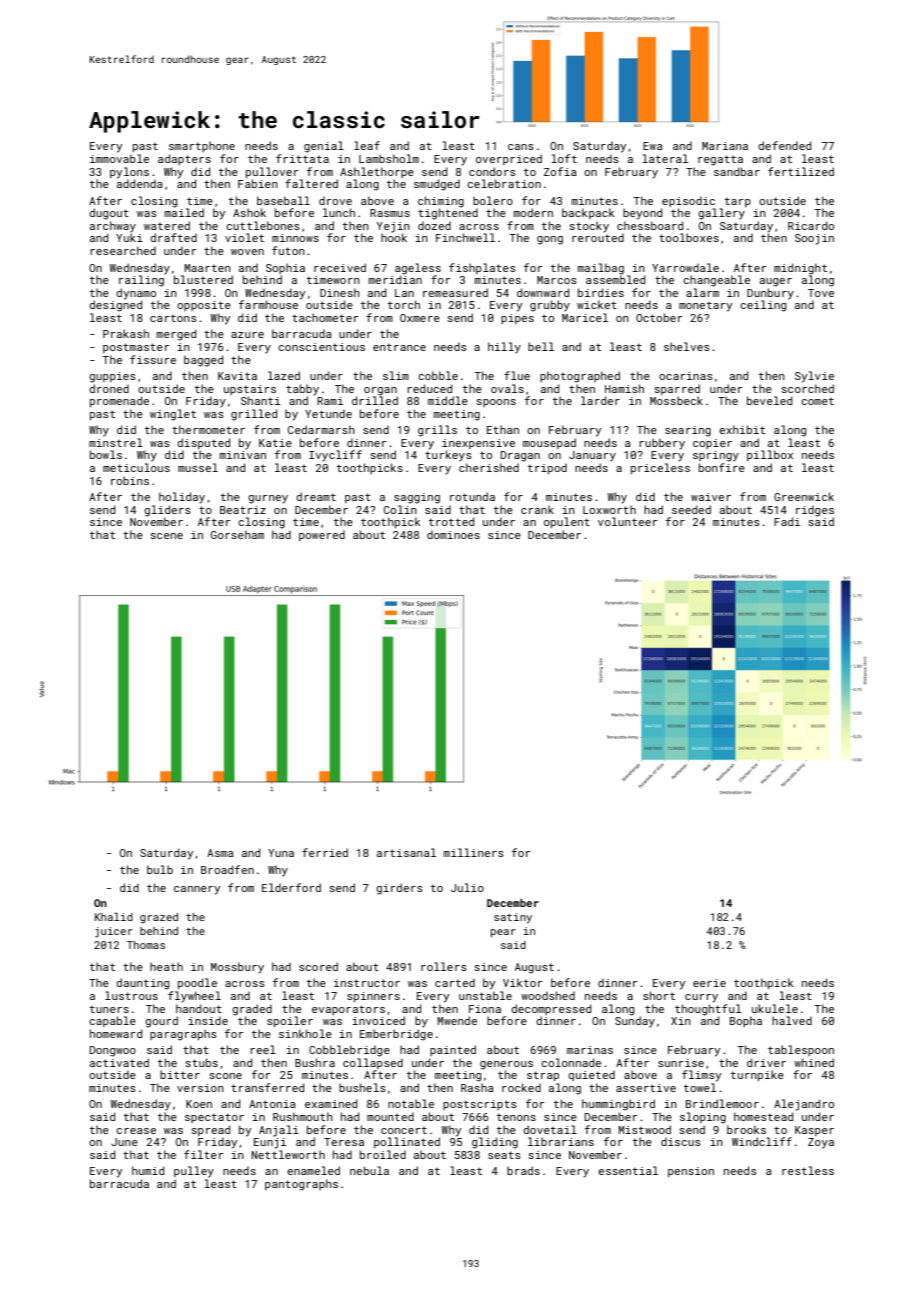 Image resolution: width=924 pixels, height=1308 pixels. What do you see at coordinates (210, 1130) in the screenshot?
I see `spread` at bounding box center [210, 1130].
